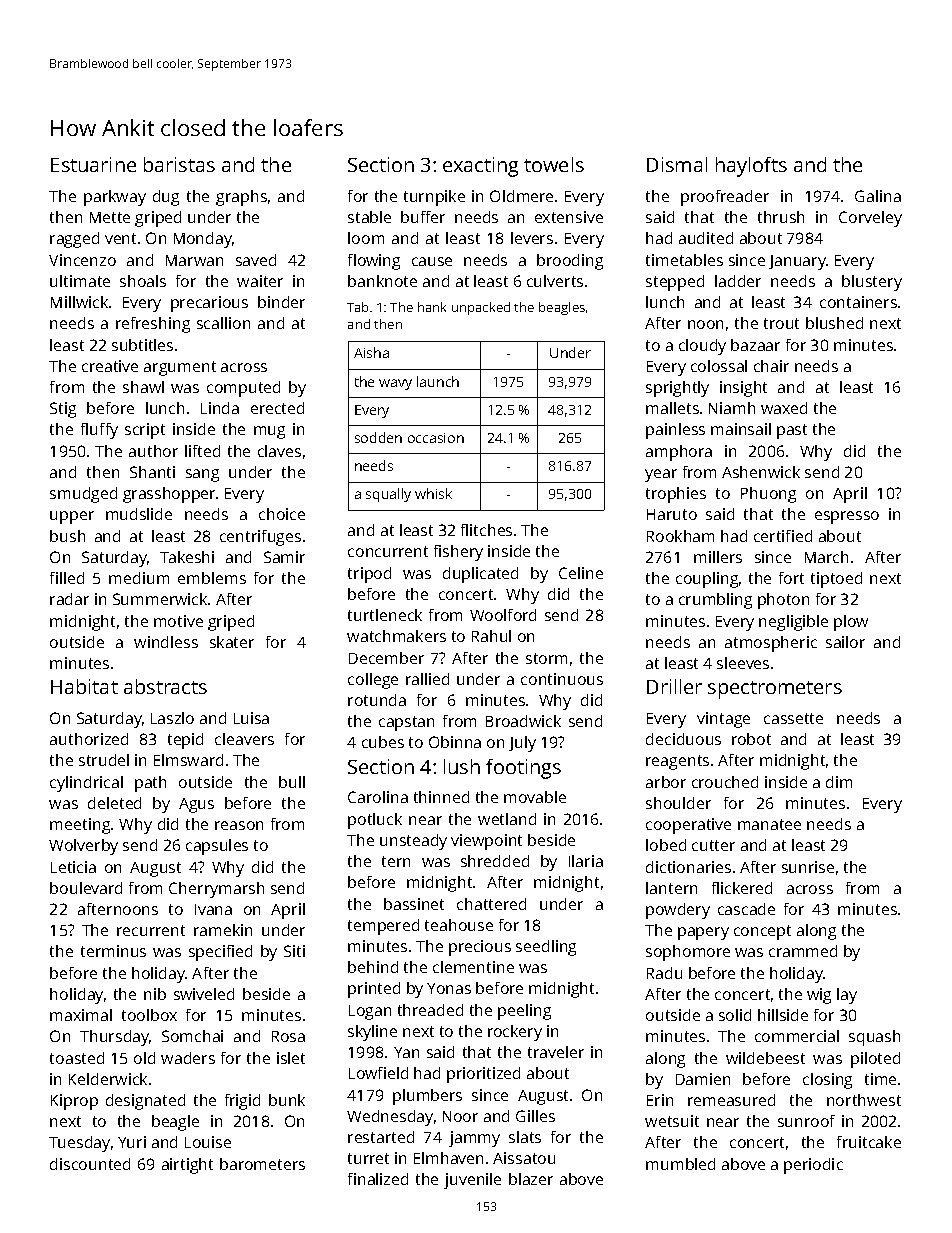 This screenshot has width=952, height=1233. Describe the element at coordinates (223, 323) in the screenshot. I see `scallion` at that location.
